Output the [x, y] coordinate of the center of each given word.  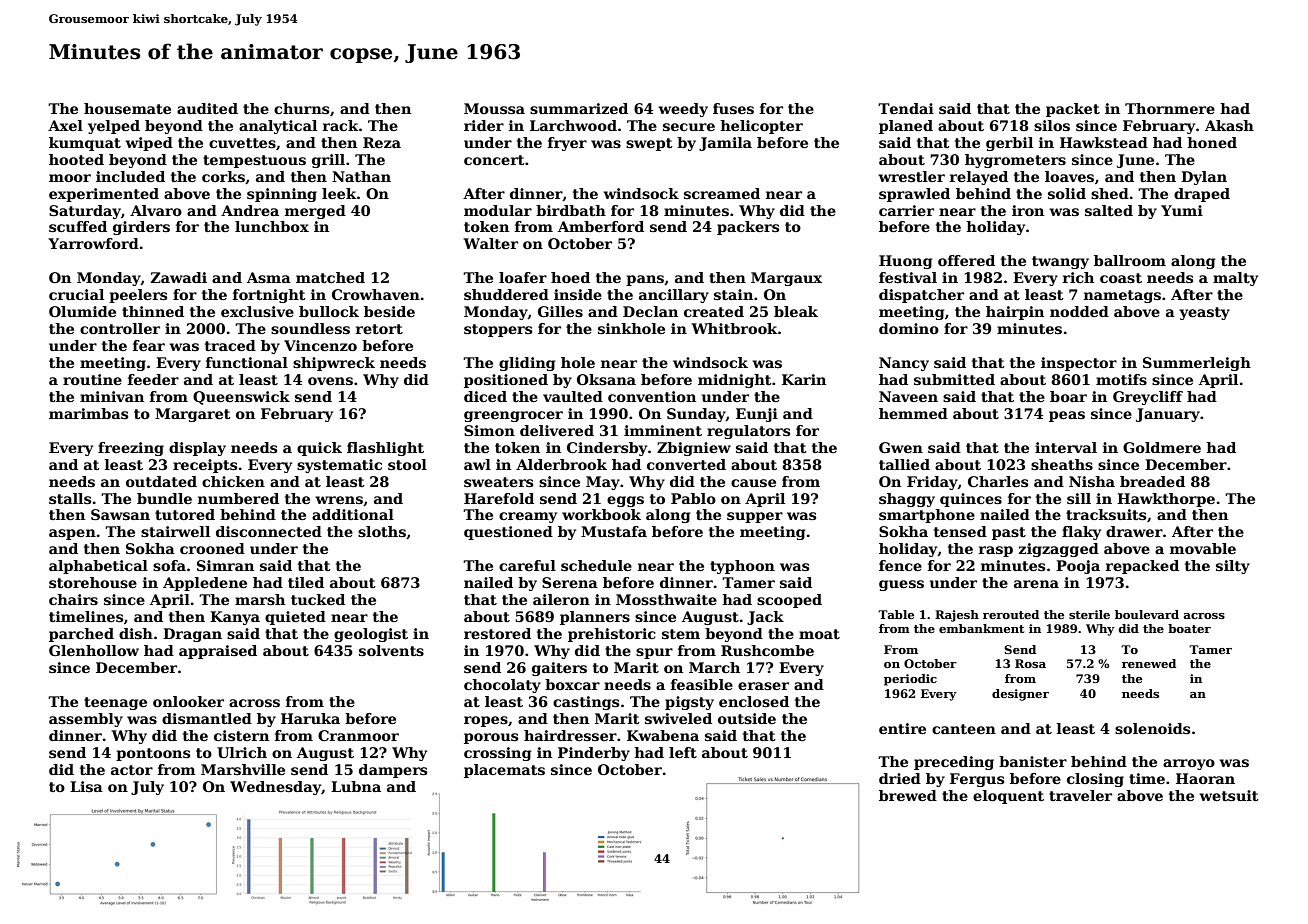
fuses [733, 108]
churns [301, 108]
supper [755, 517]
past [1009, 533]
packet [1073, 110]
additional [353, 514]
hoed [570, 277]
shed [1110, 193]
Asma [269, 277]
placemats [504, 771]
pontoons [153, 754]
